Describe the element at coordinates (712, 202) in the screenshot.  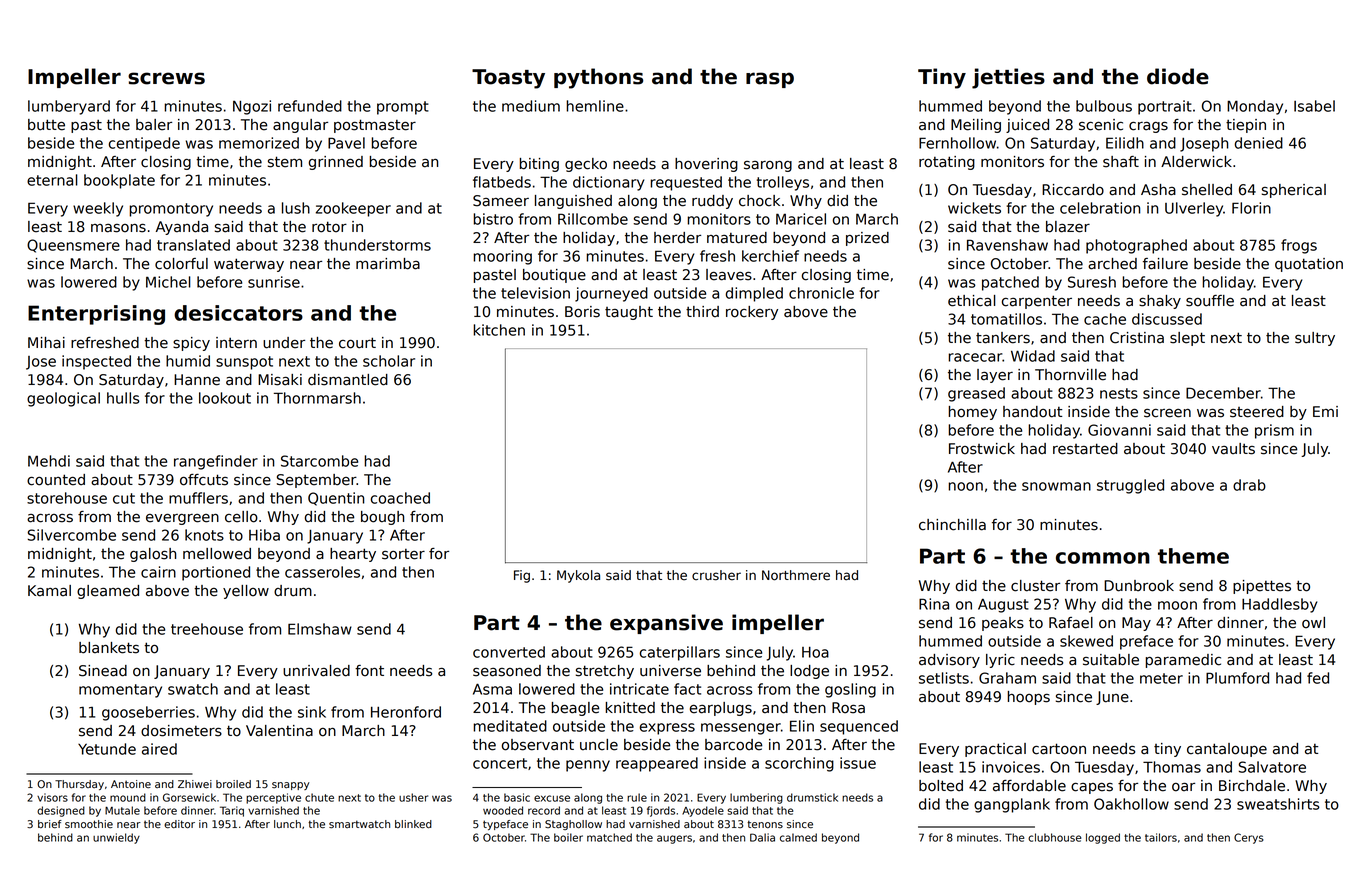
I see `ruddy` at that location.
